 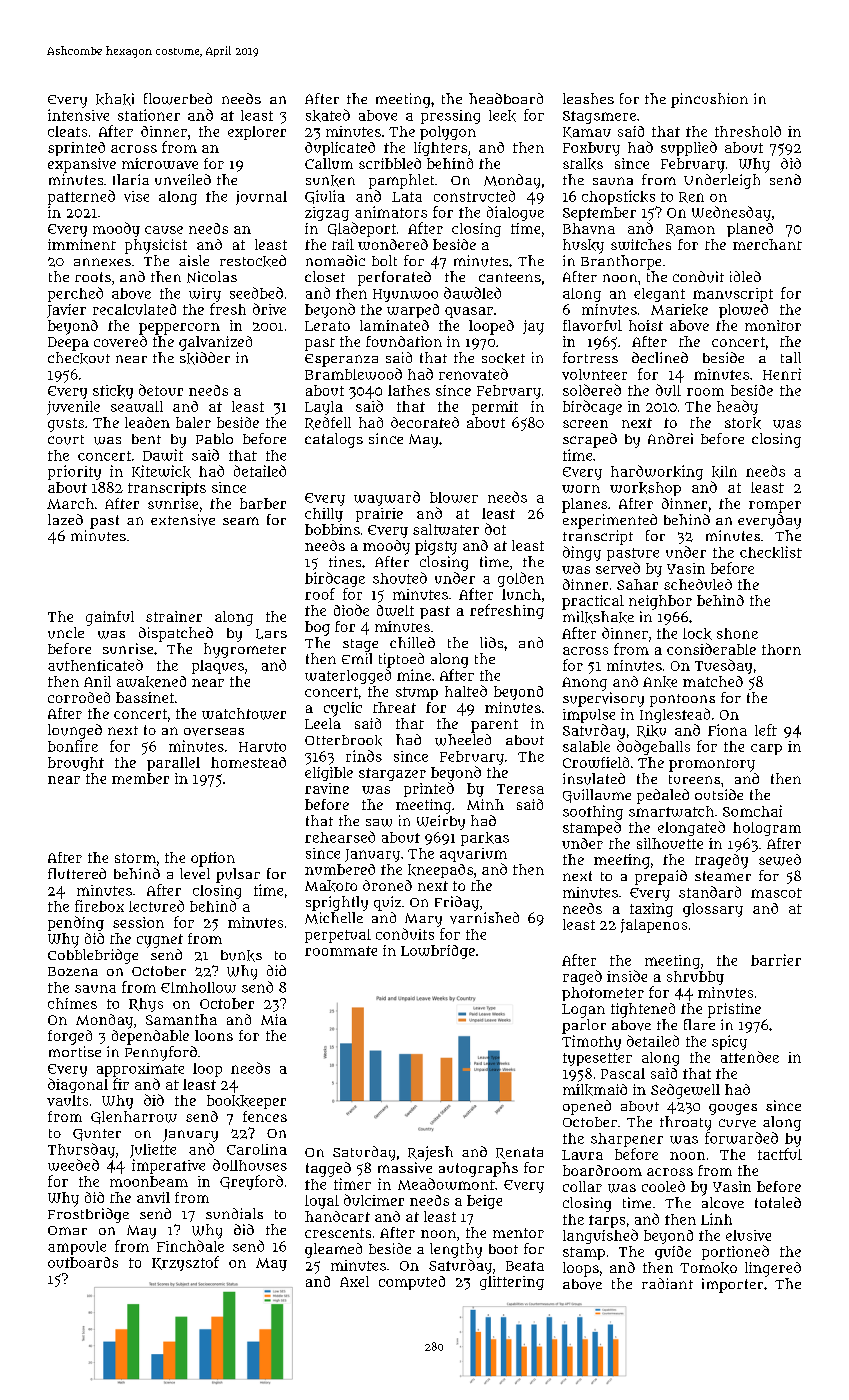 I want to click on khaki, so click(x=115, y=99).
